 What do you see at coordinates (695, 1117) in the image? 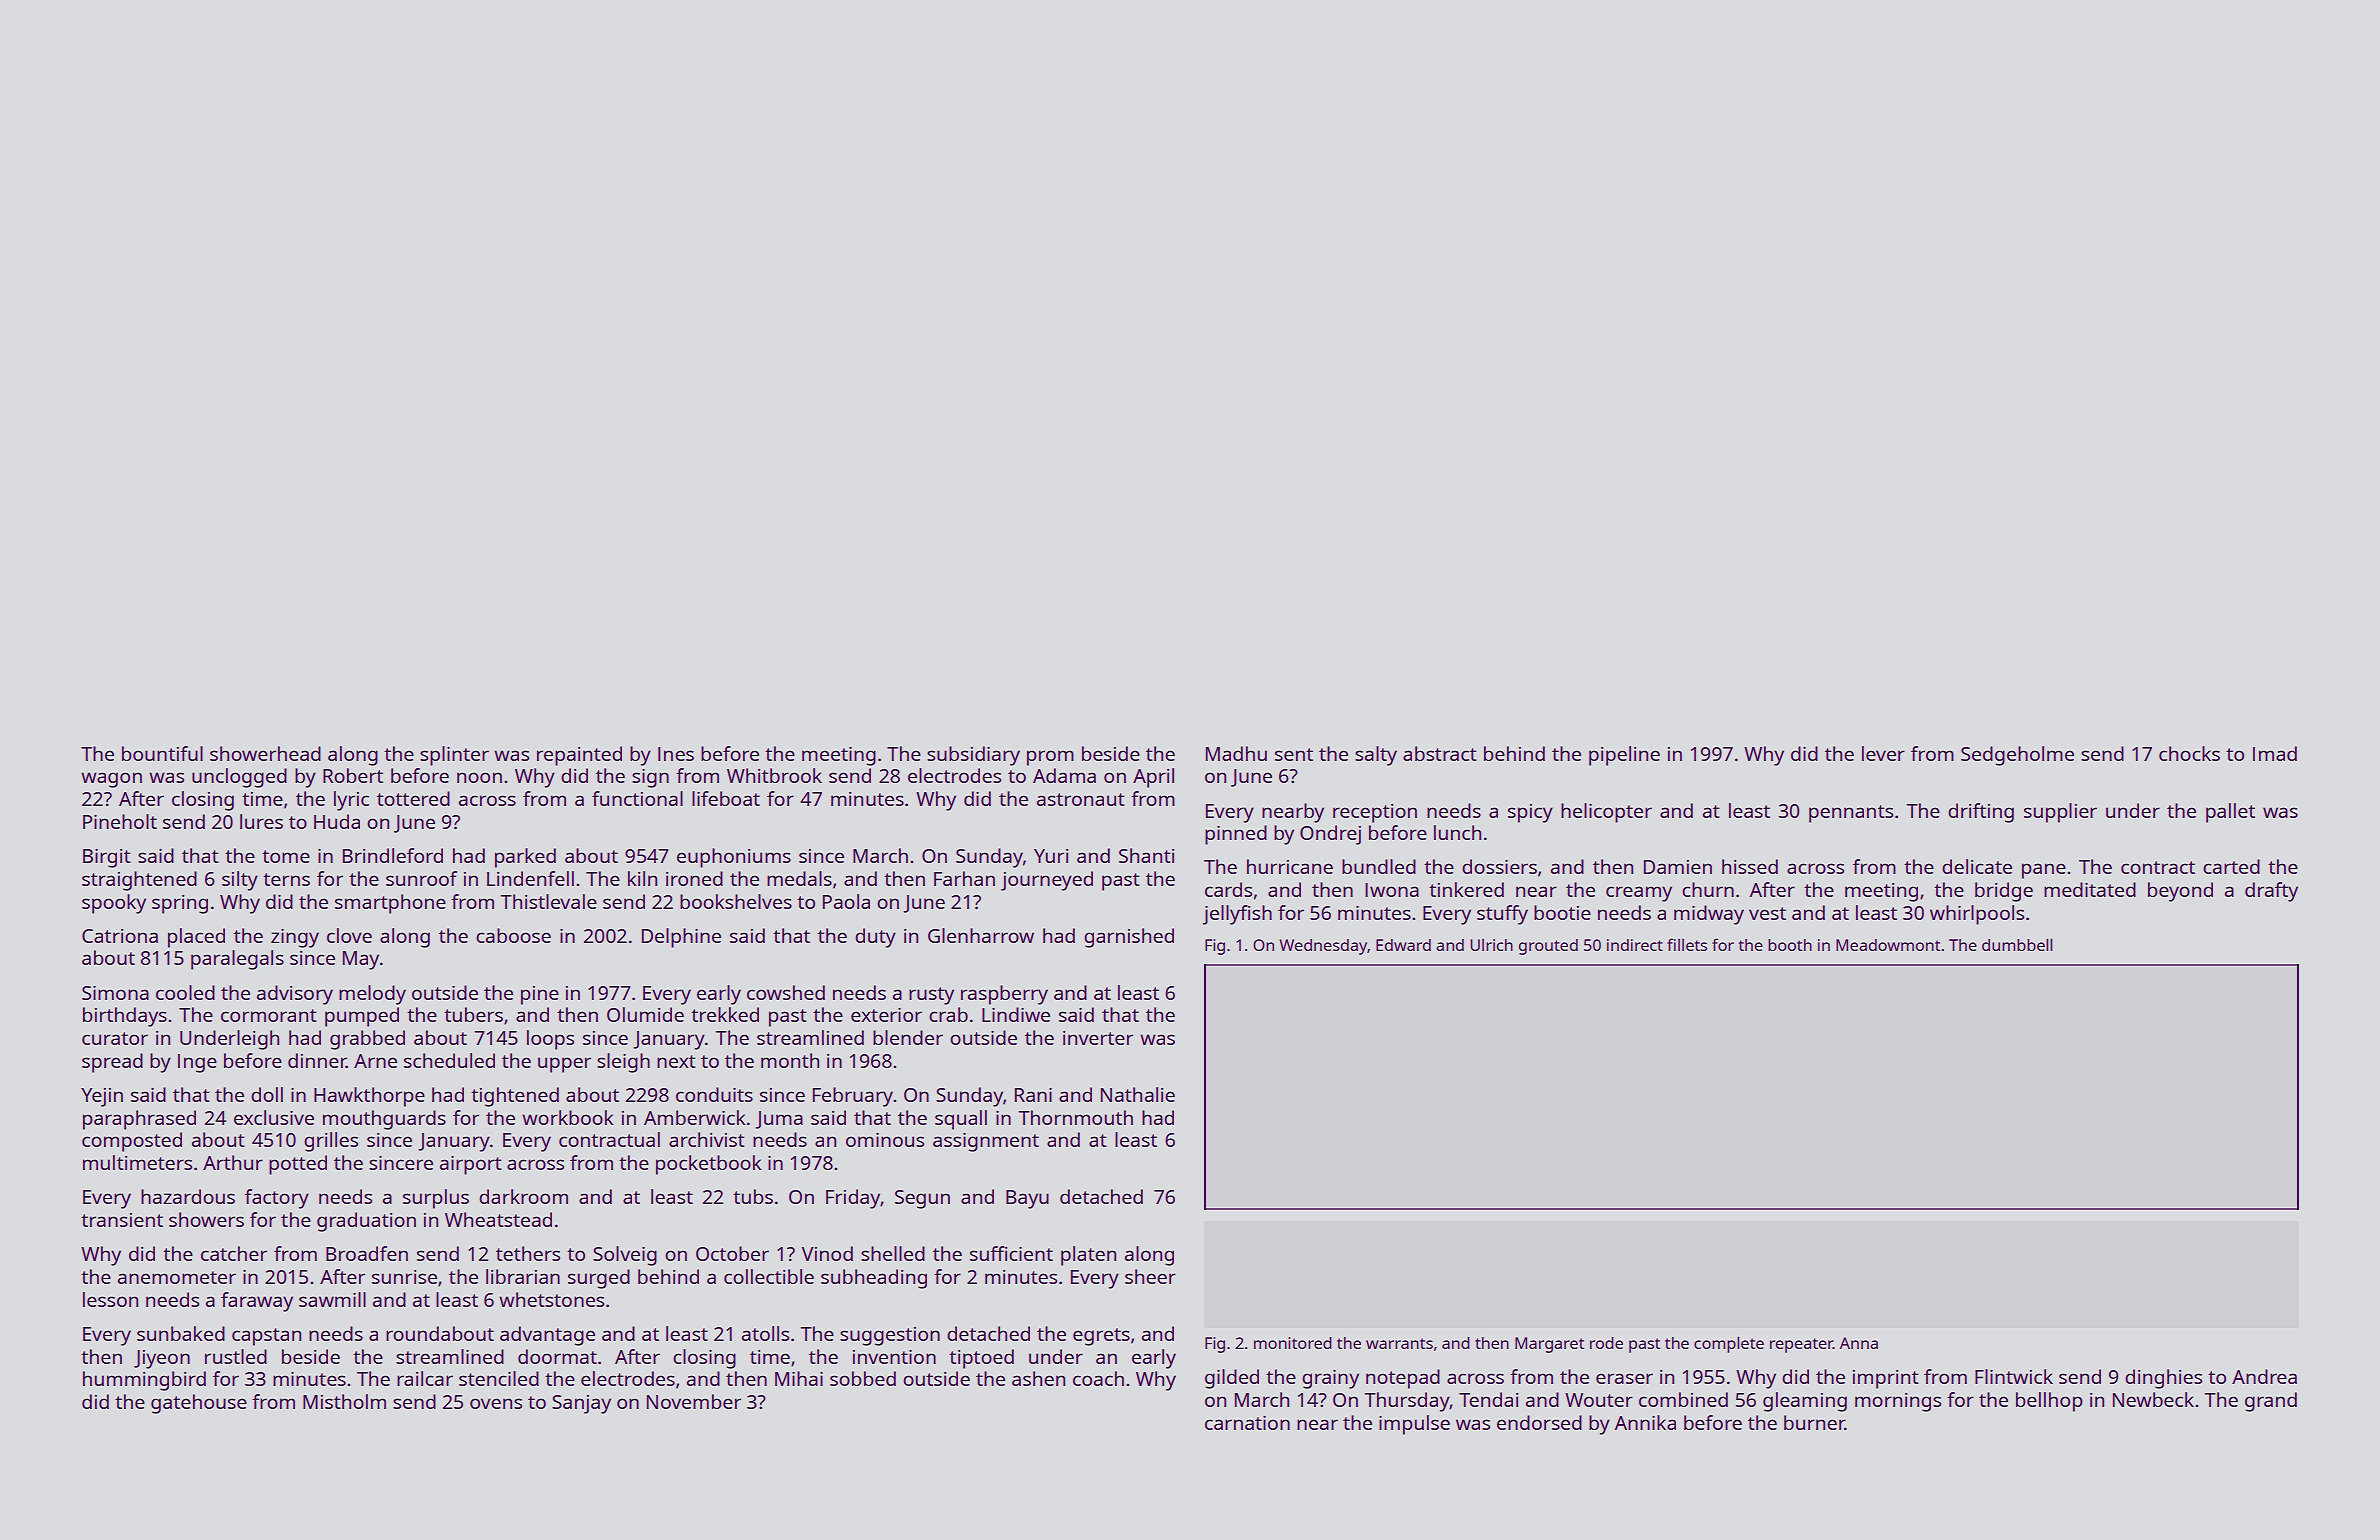
I see `Amberwick` at bounding box center [695, 1117].
